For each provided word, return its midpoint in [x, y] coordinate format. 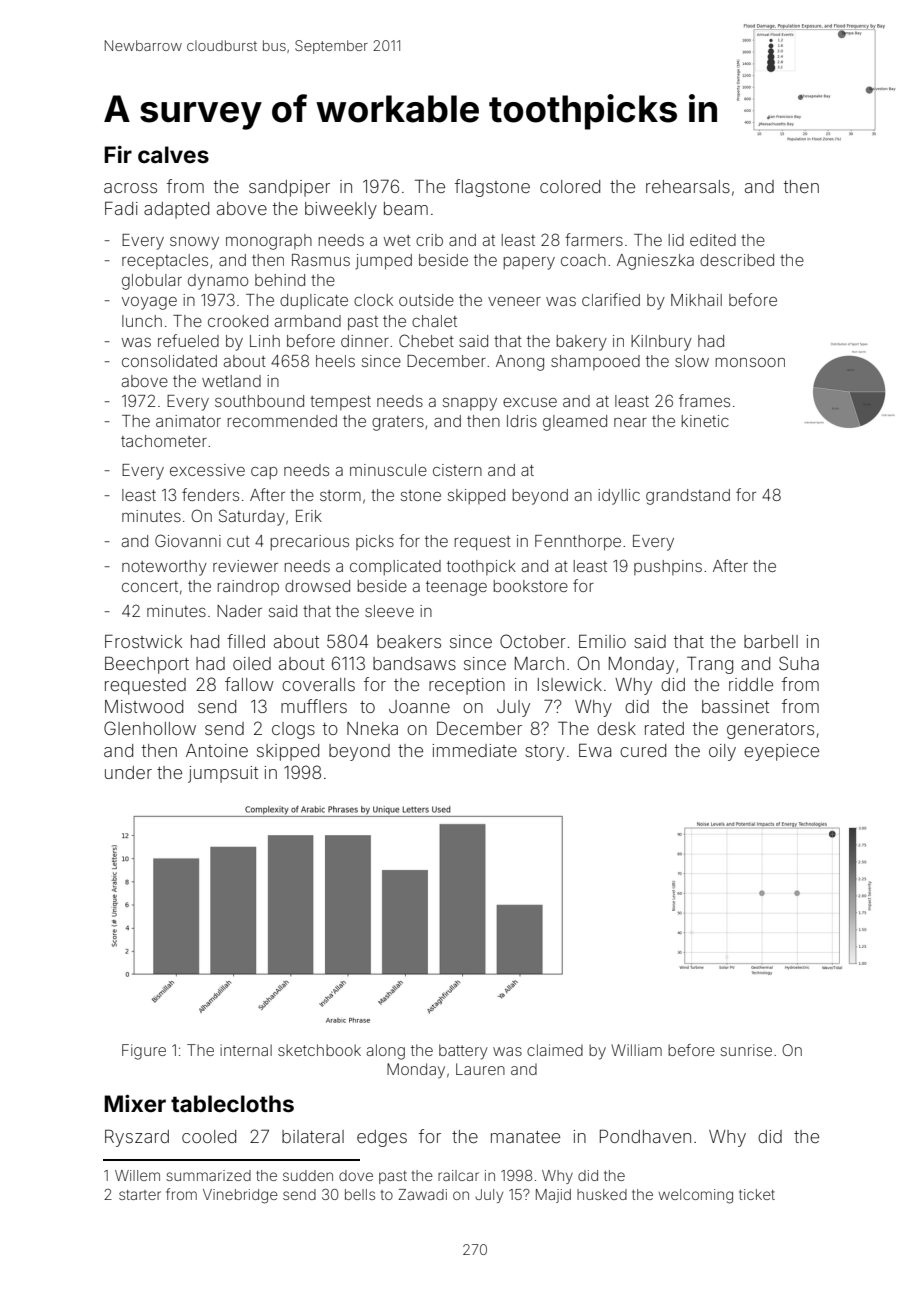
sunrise [746, 1050]
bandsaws [414, 663]
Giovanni [188, 540]
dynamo [218, 282]
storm [340, 495]
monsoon [750, 362]
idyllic [619, 497]
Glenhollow [150, 728]
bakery [582, 343]
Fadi [121, 208]
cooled [209, 1136]
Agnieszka [655, 262]
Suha [799, 663]
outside [426, 300]
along [385, 1052]
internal [246, 1050]
